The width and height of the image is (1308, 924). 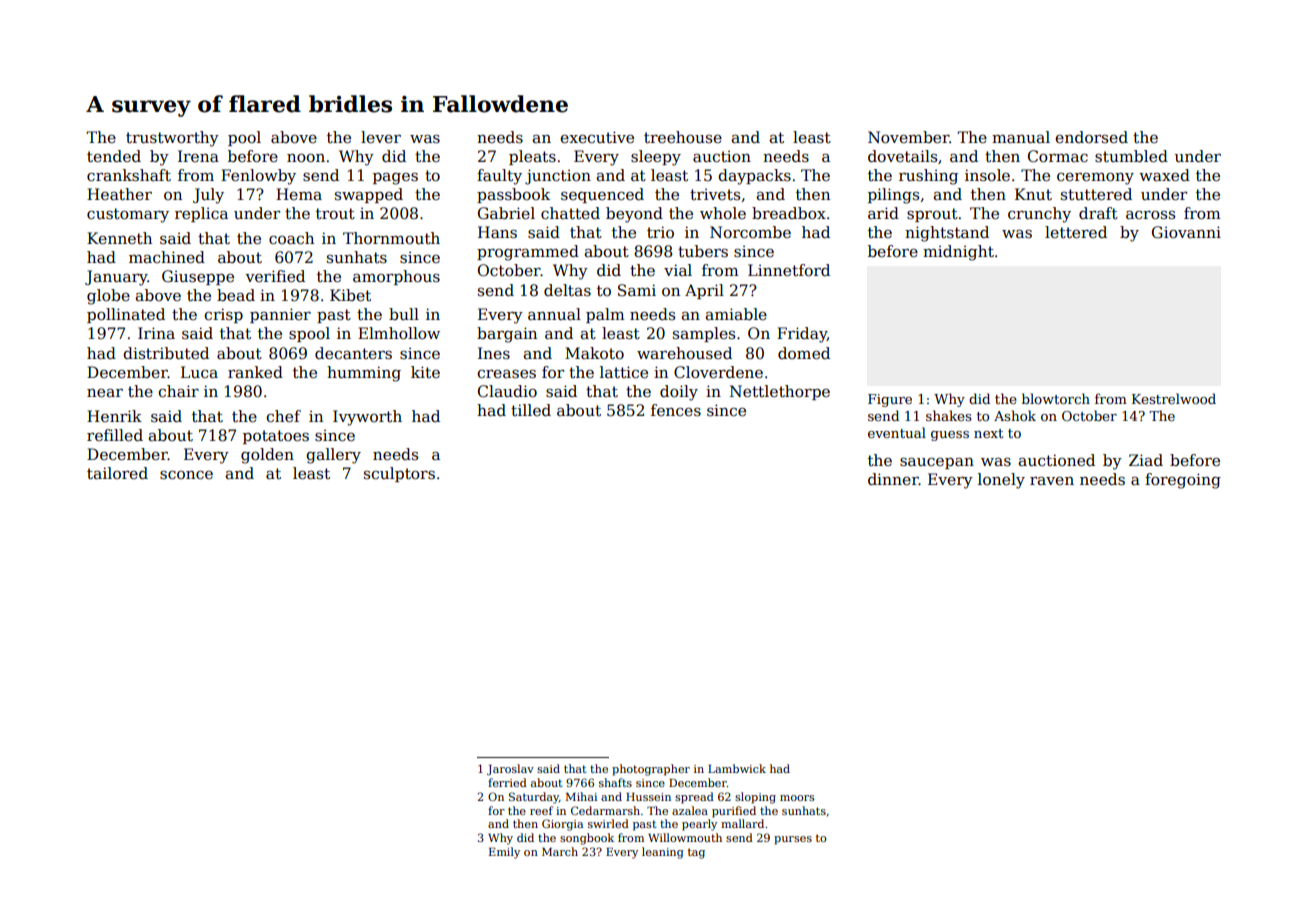 I want to click on chair, so click(x=178, y=391).
